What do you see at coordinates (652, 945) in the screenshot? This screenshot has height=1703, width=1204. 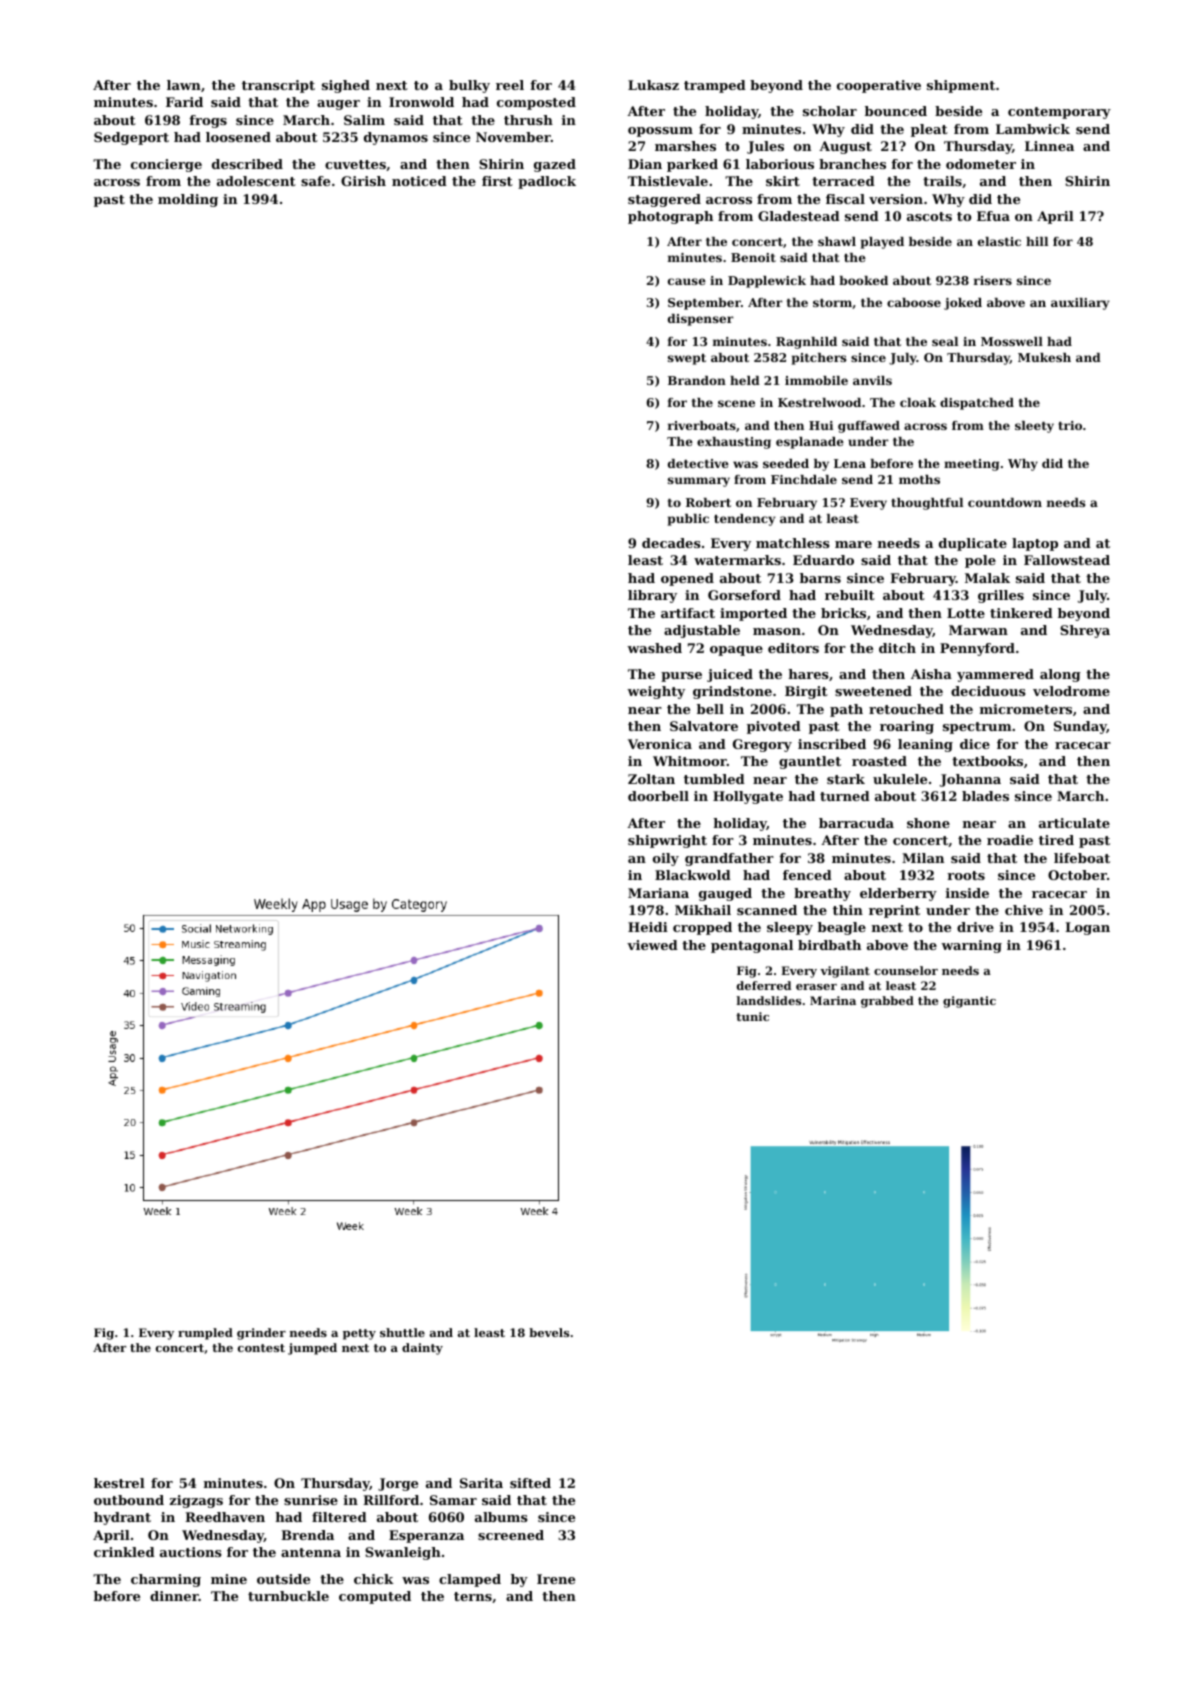 I see `viewed` at bounding box center [652, 945].
